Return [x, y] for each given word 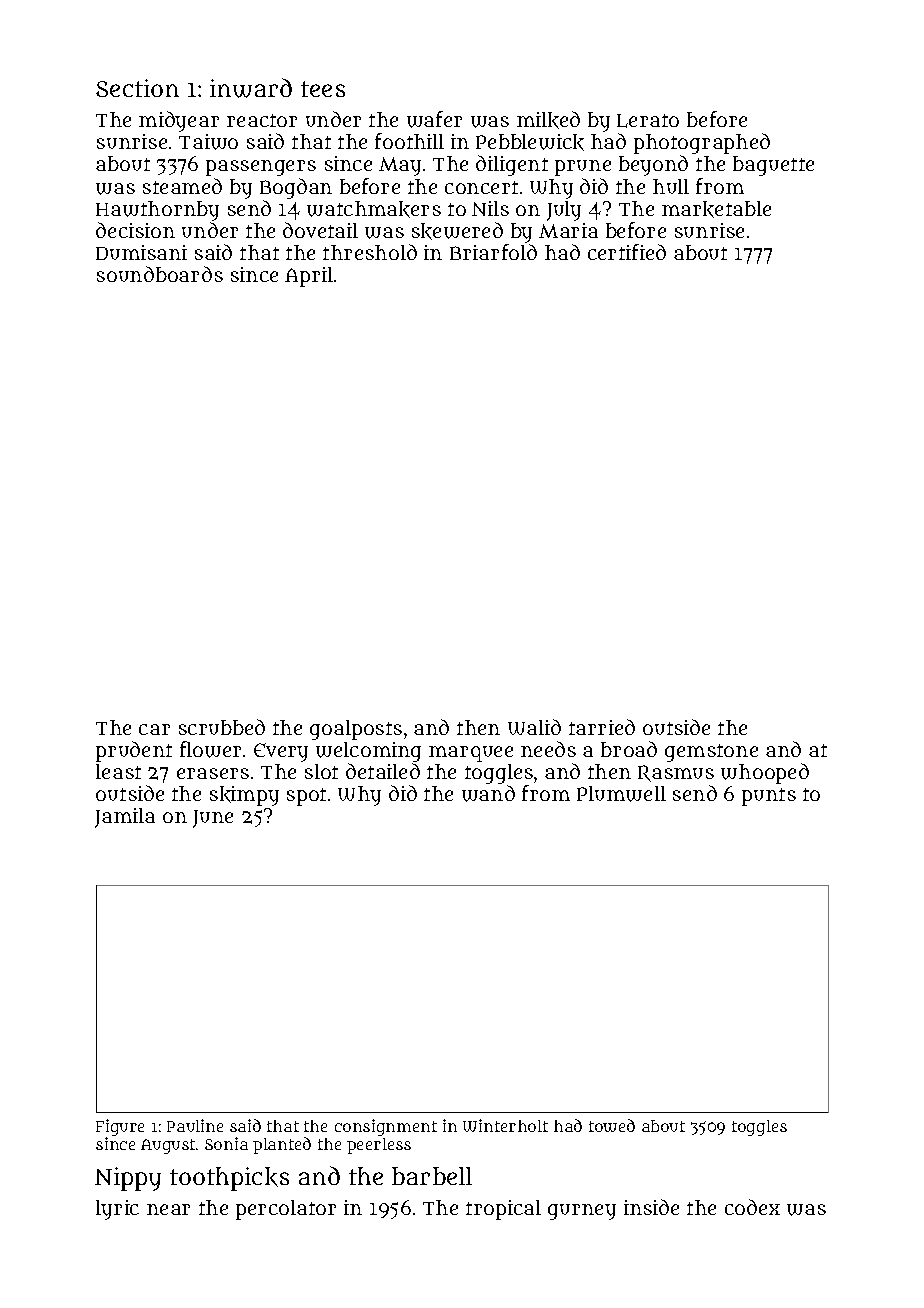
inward [251, 88]
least [118, 771]
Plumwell [621, 794]
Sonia [226, 1143]
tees [323, 89]
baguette [773, 166]
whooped [765, 773]
